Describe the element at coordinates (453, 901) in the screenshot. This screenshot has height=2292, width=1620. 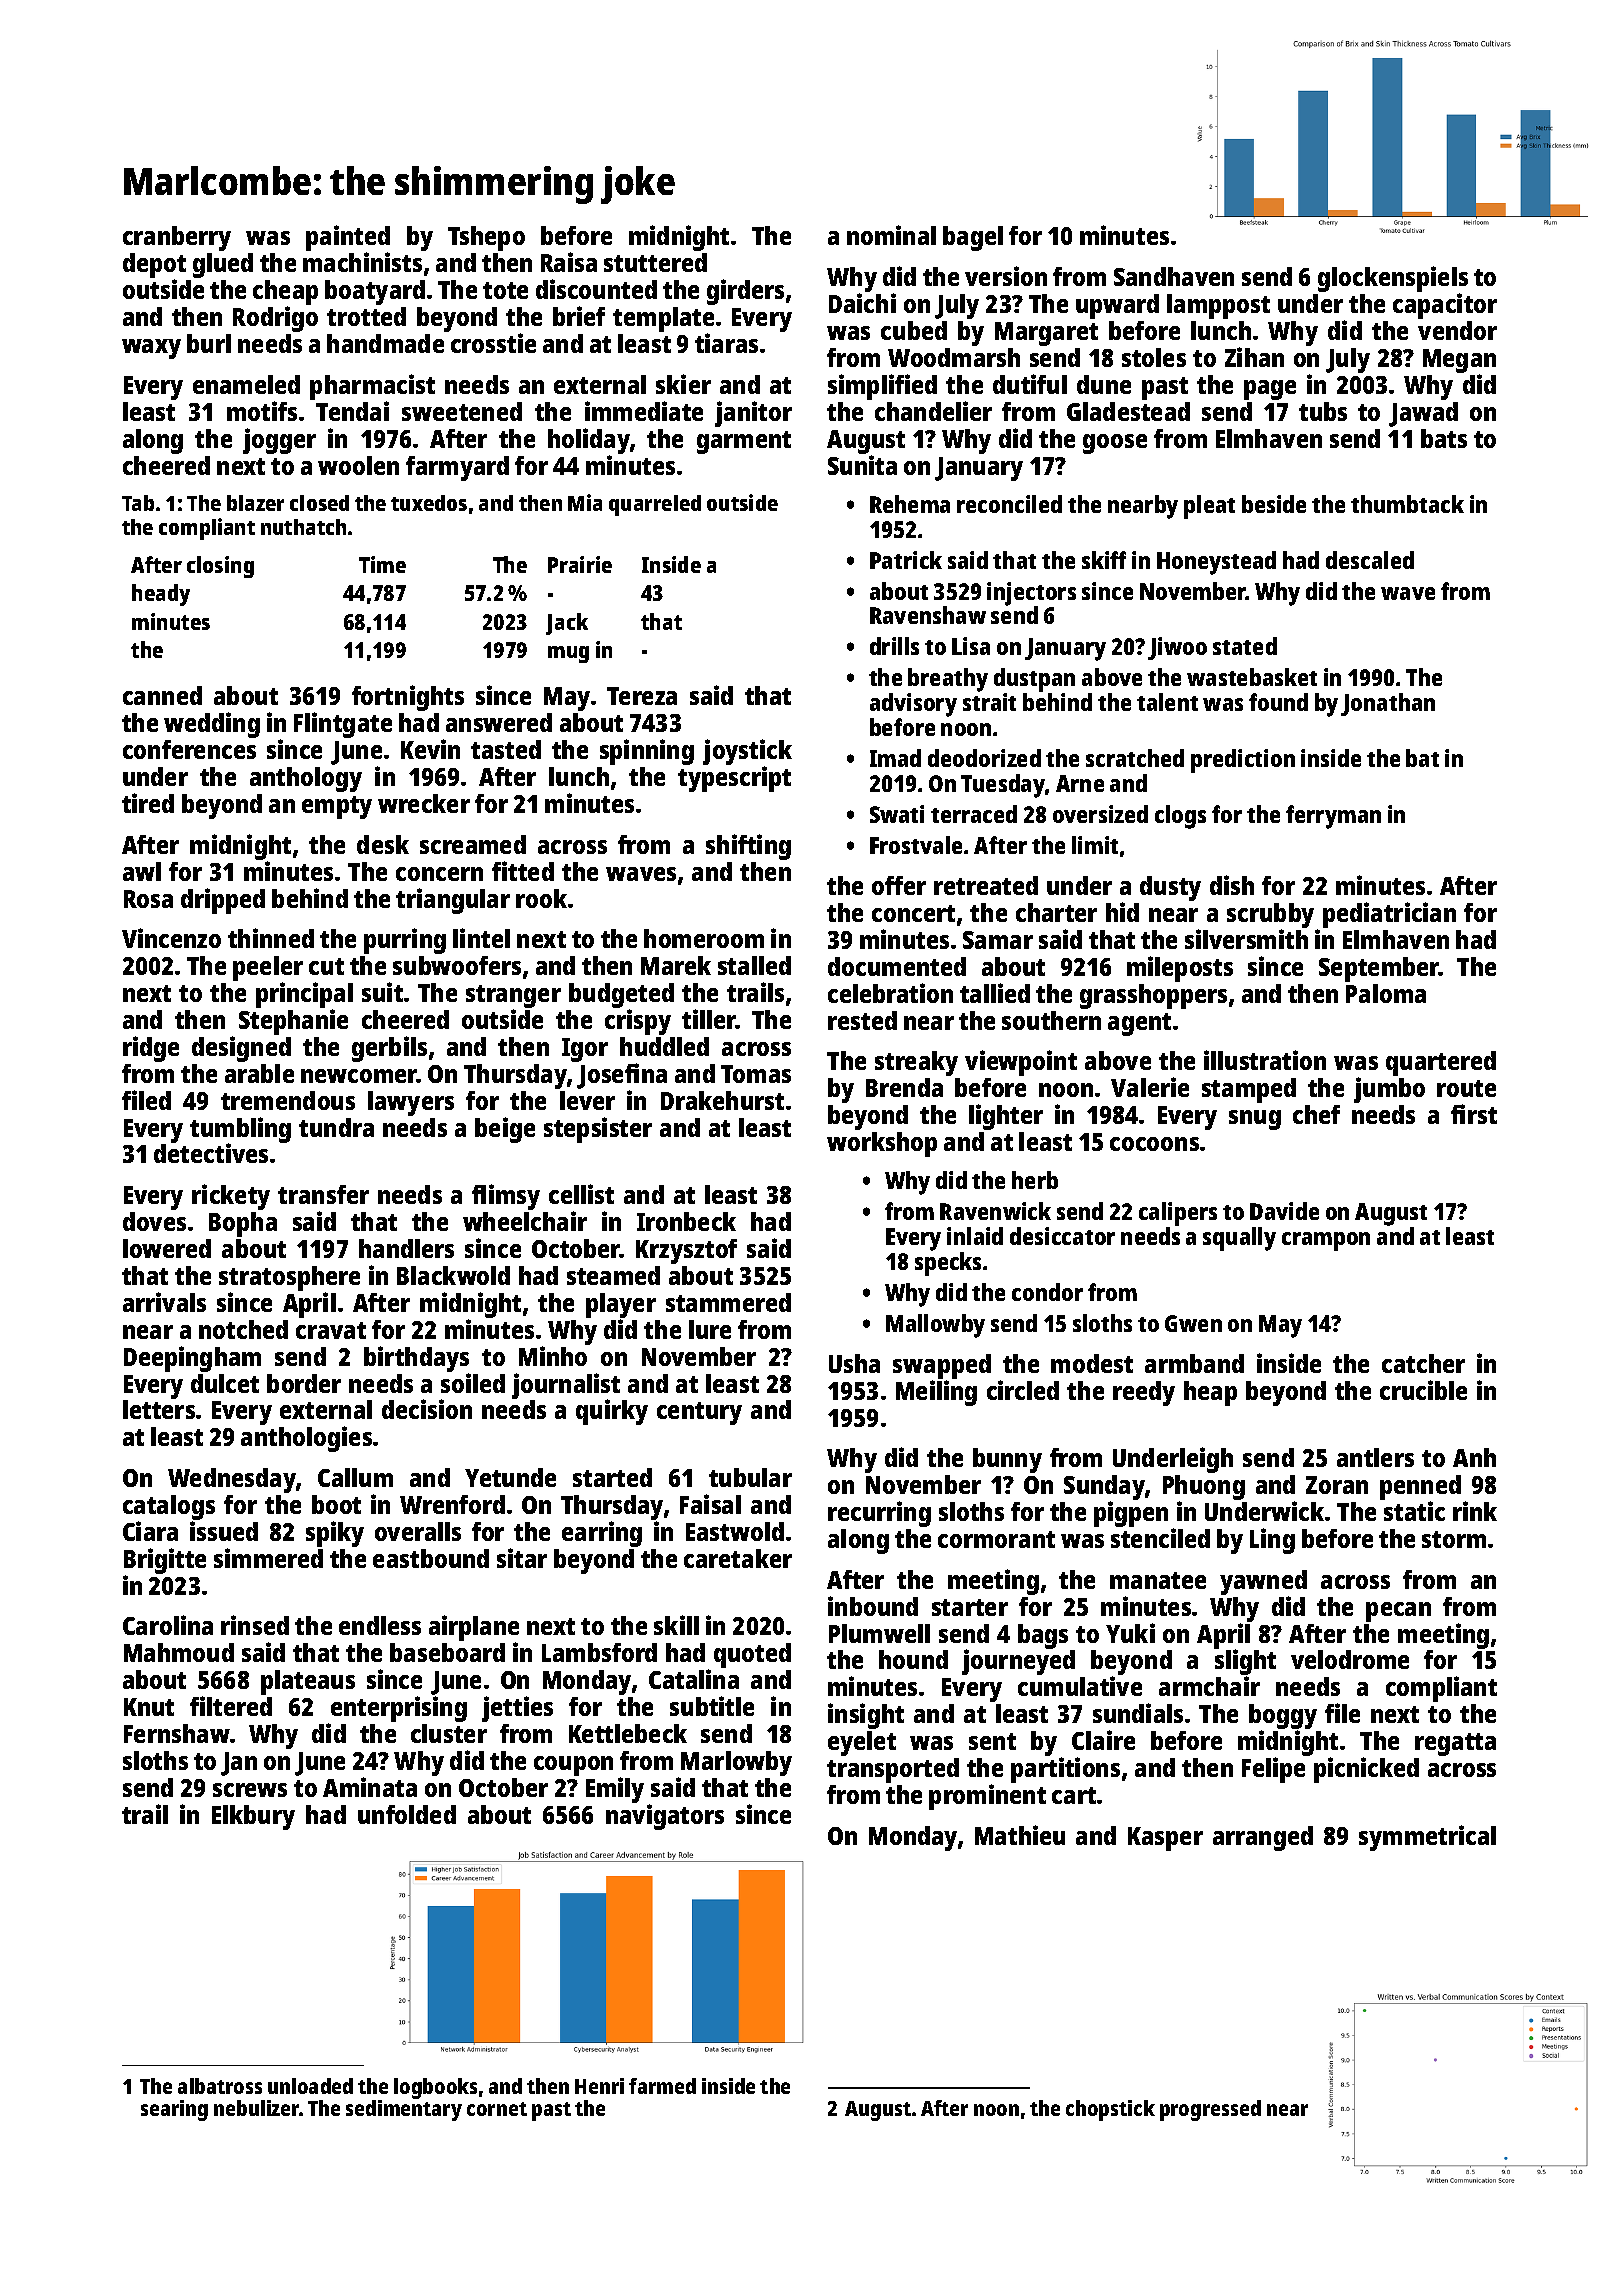
I see `triangular` at that location.
